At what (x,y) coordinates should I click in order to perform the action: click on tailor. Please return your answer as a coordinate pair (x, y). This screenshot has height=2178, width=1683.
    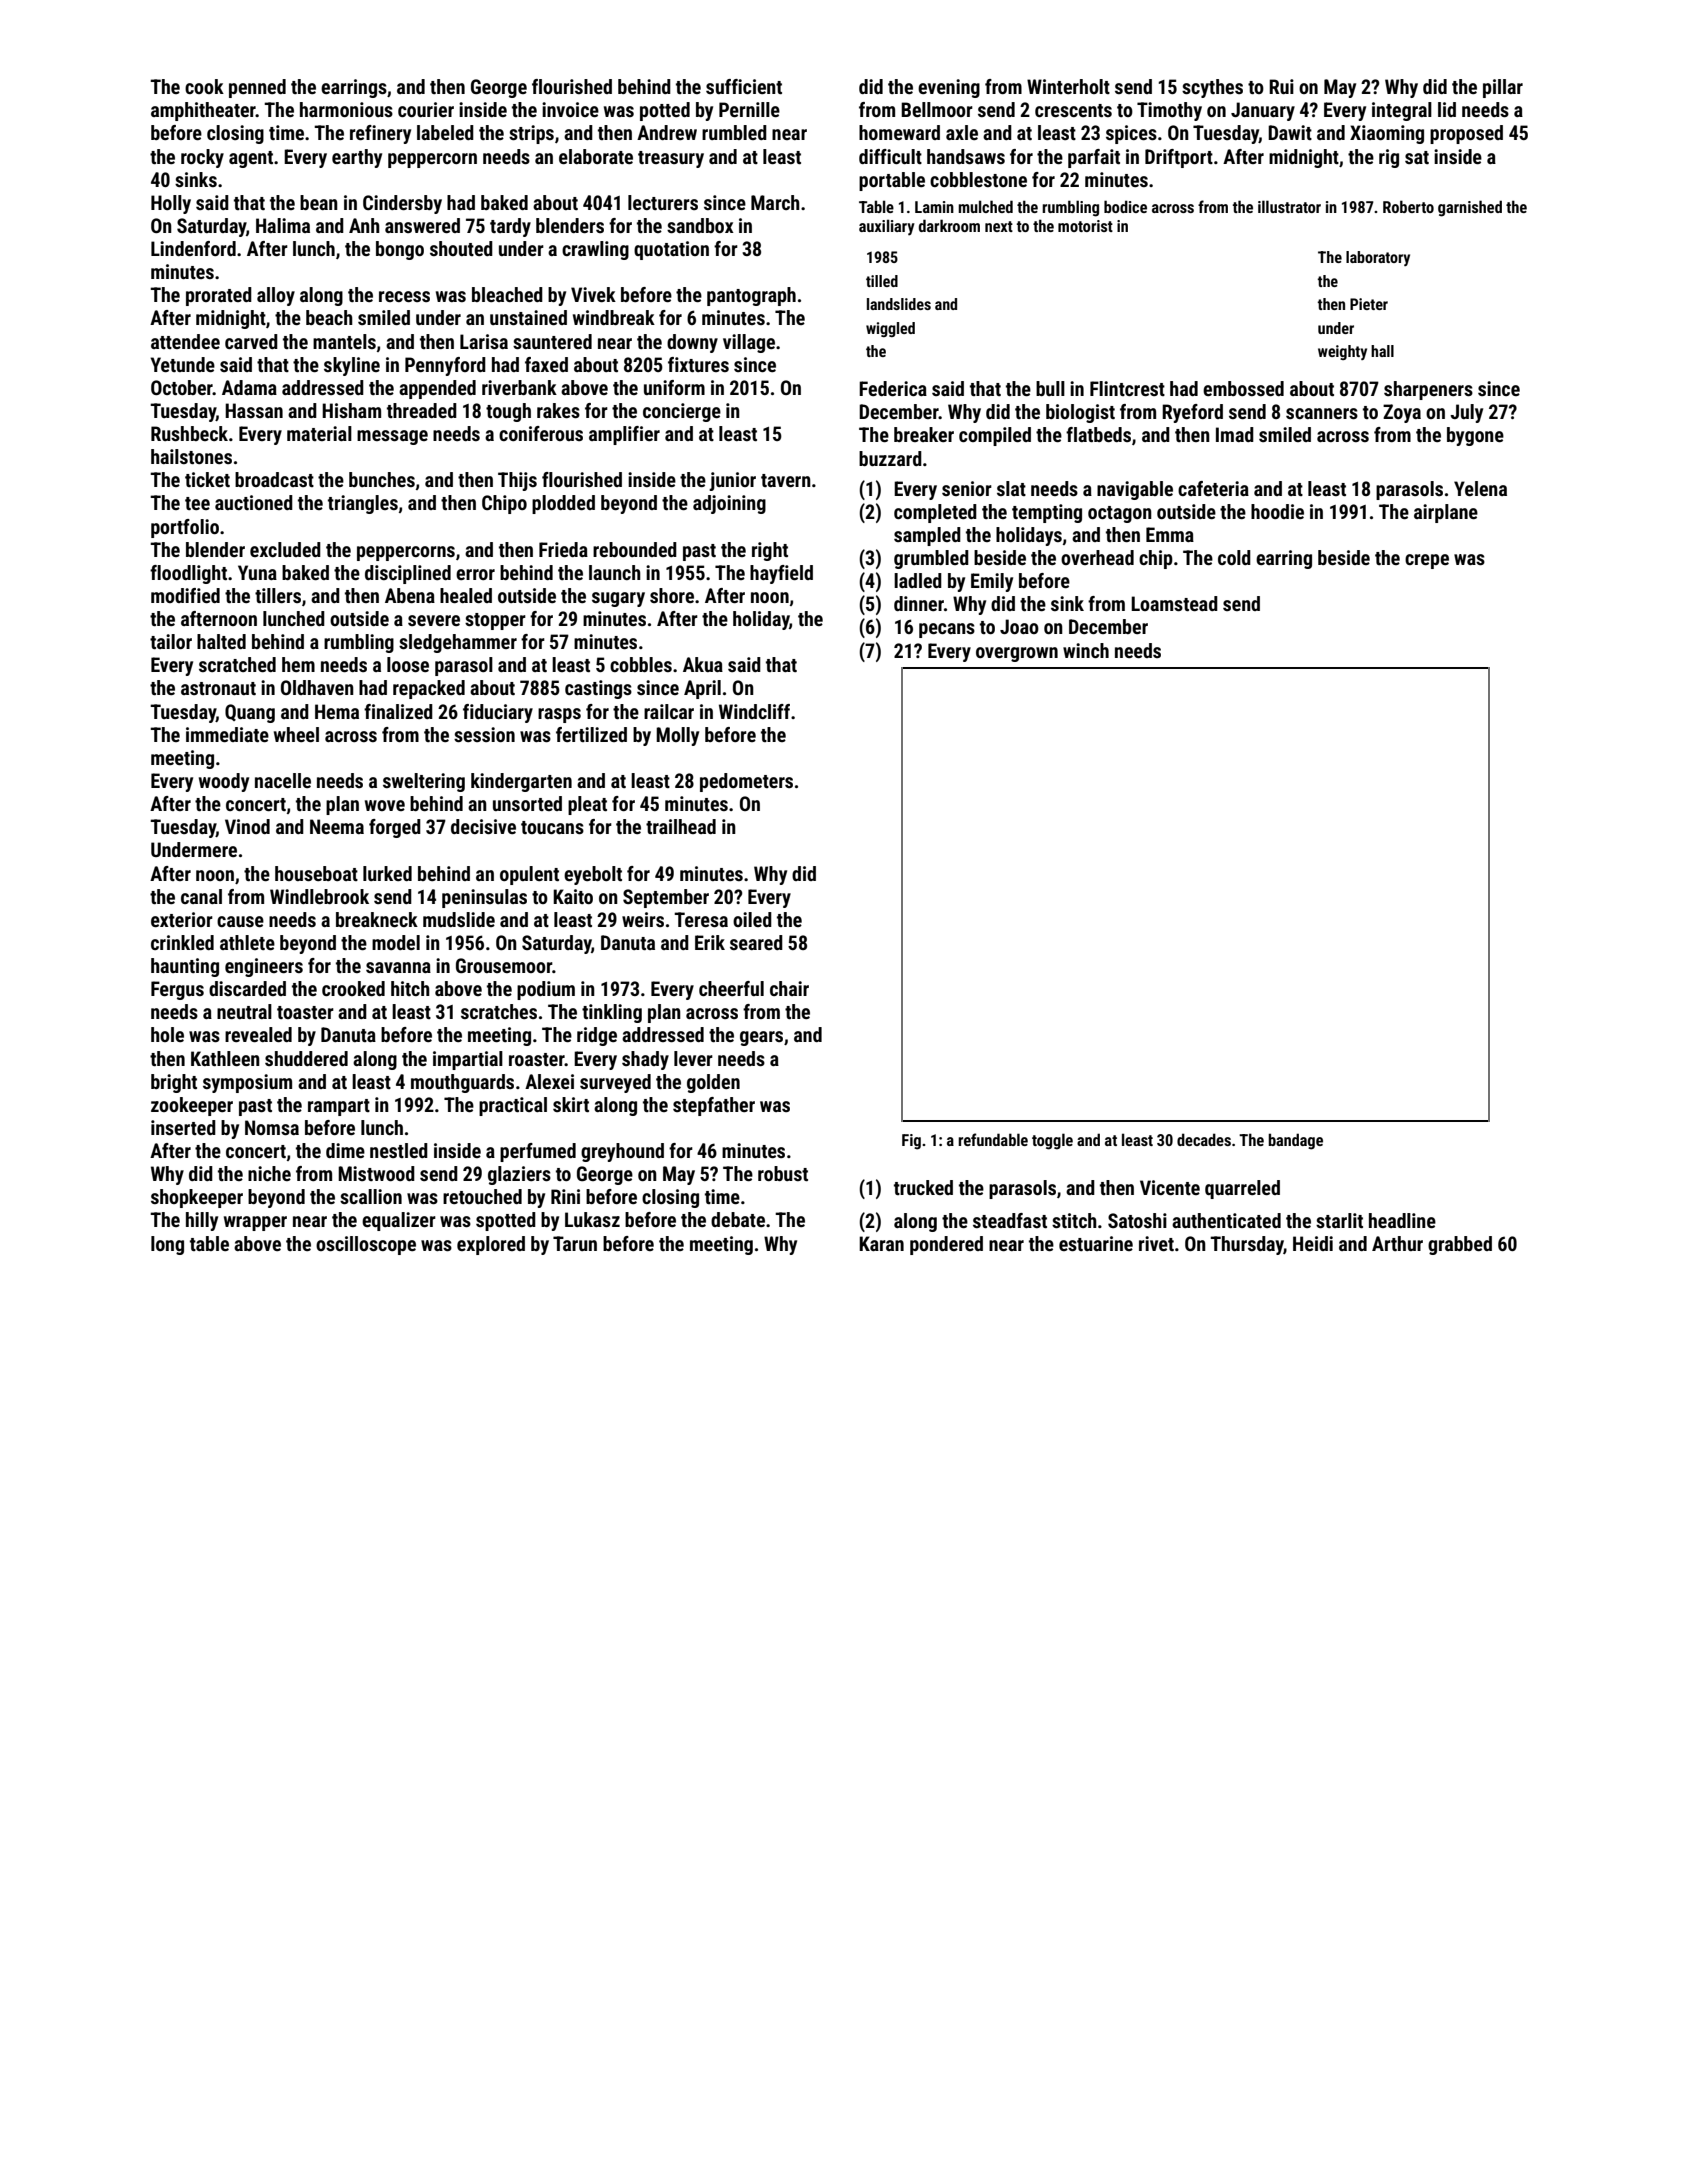
    Looking at the image, I should click on (171, 641).
